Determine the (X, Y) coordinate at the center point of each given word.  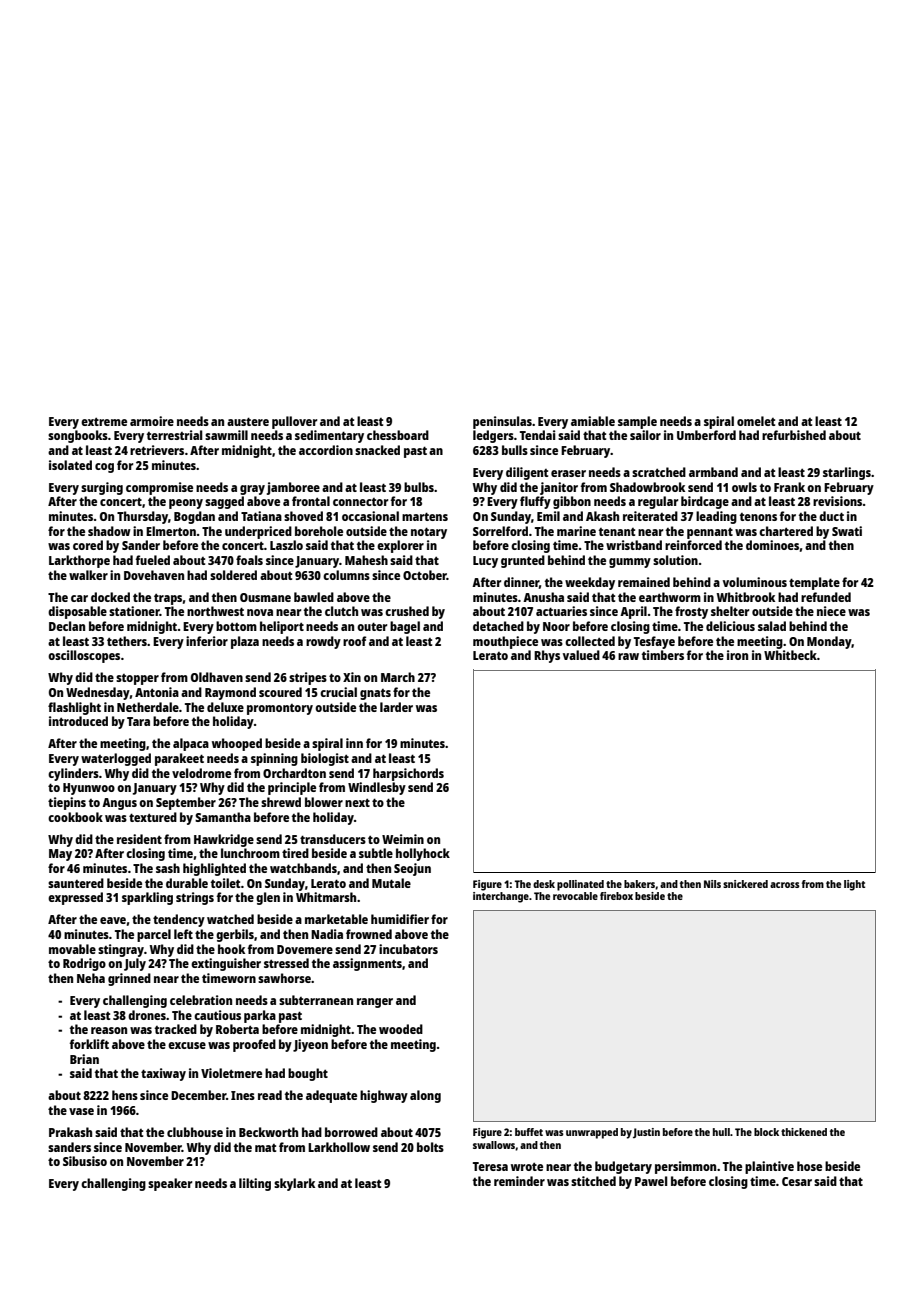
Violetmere (231, 1073)
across (785, 885)
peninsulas (502, 422)
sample (637, 422)
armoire (152, 421)
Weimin (403, 839)
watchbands (303, 868)
